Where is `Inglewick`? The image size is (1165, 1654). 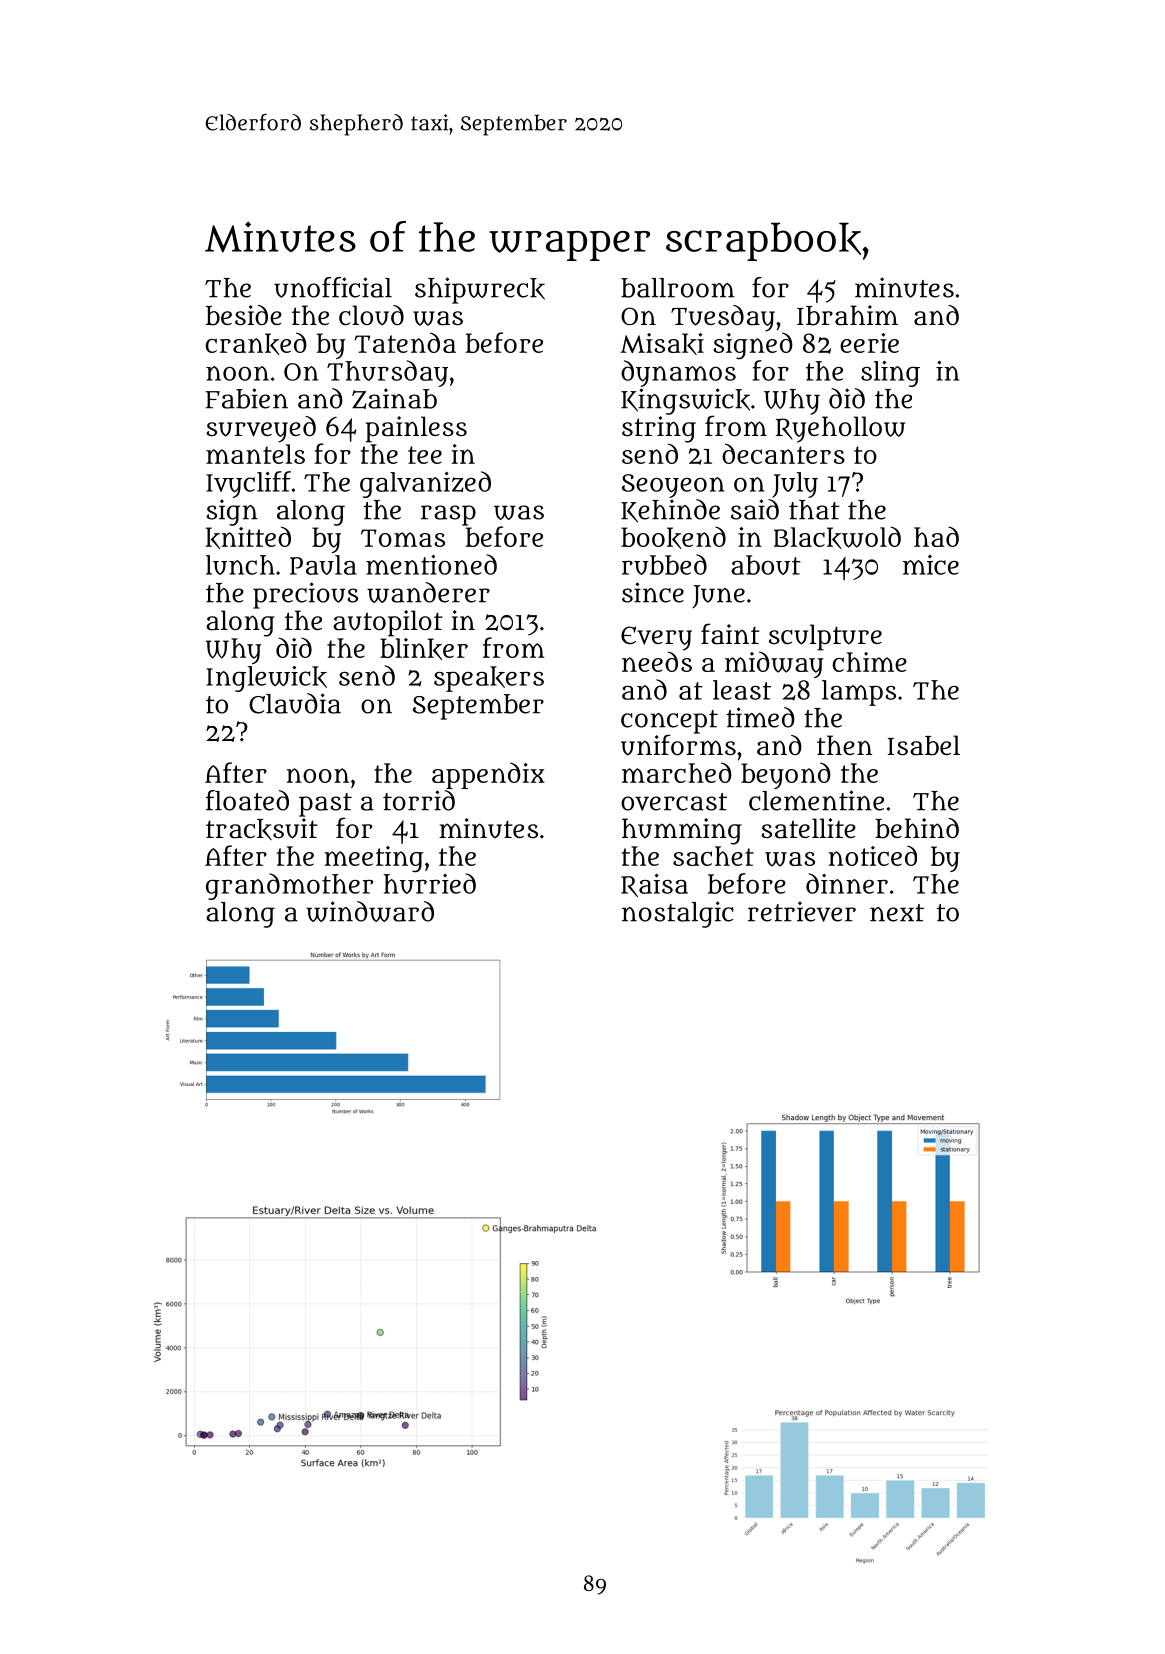 Inglewick is located at coordinates (266, 679).
